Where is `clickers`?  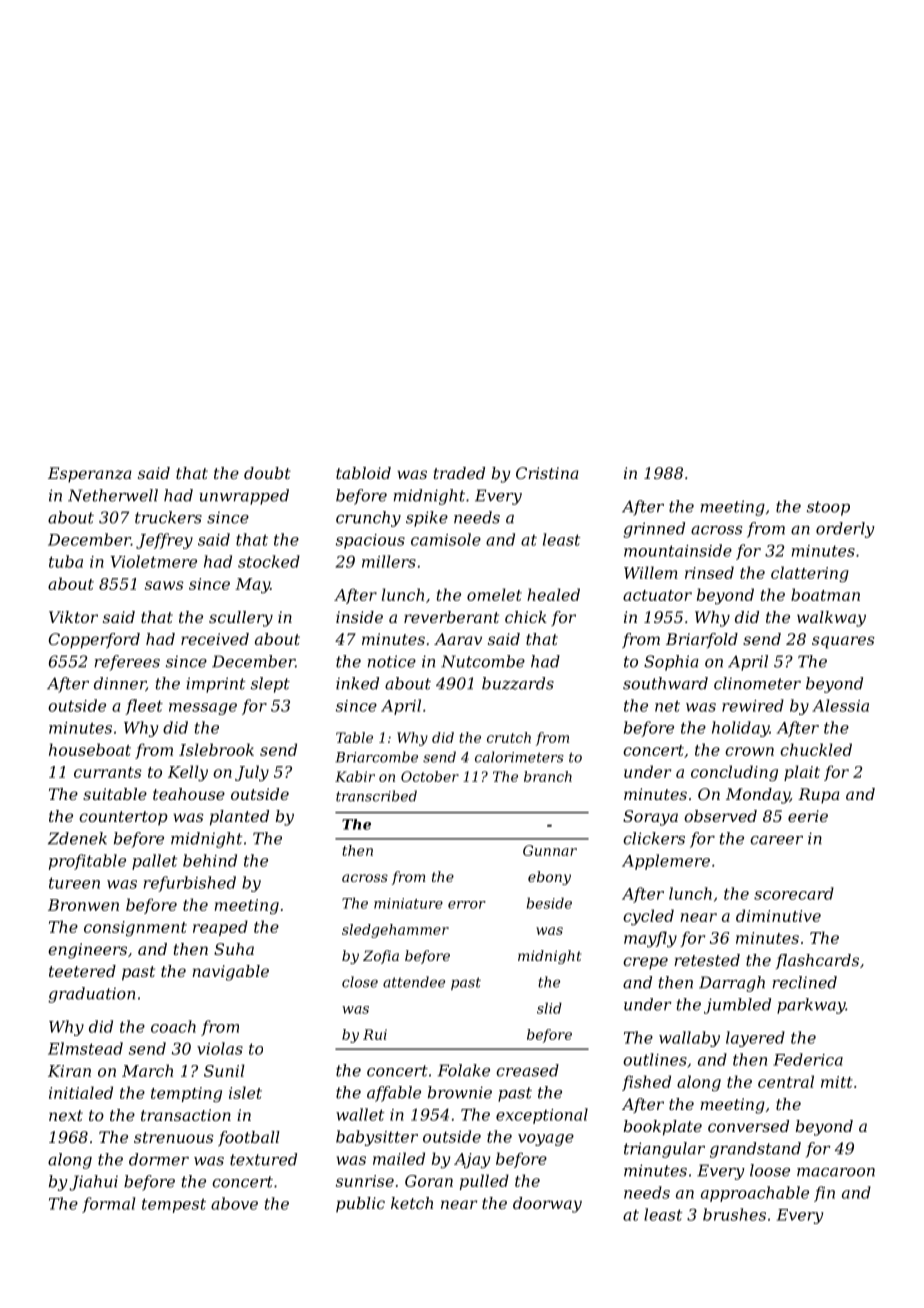 clickers is located at coordinates (654, 838).
